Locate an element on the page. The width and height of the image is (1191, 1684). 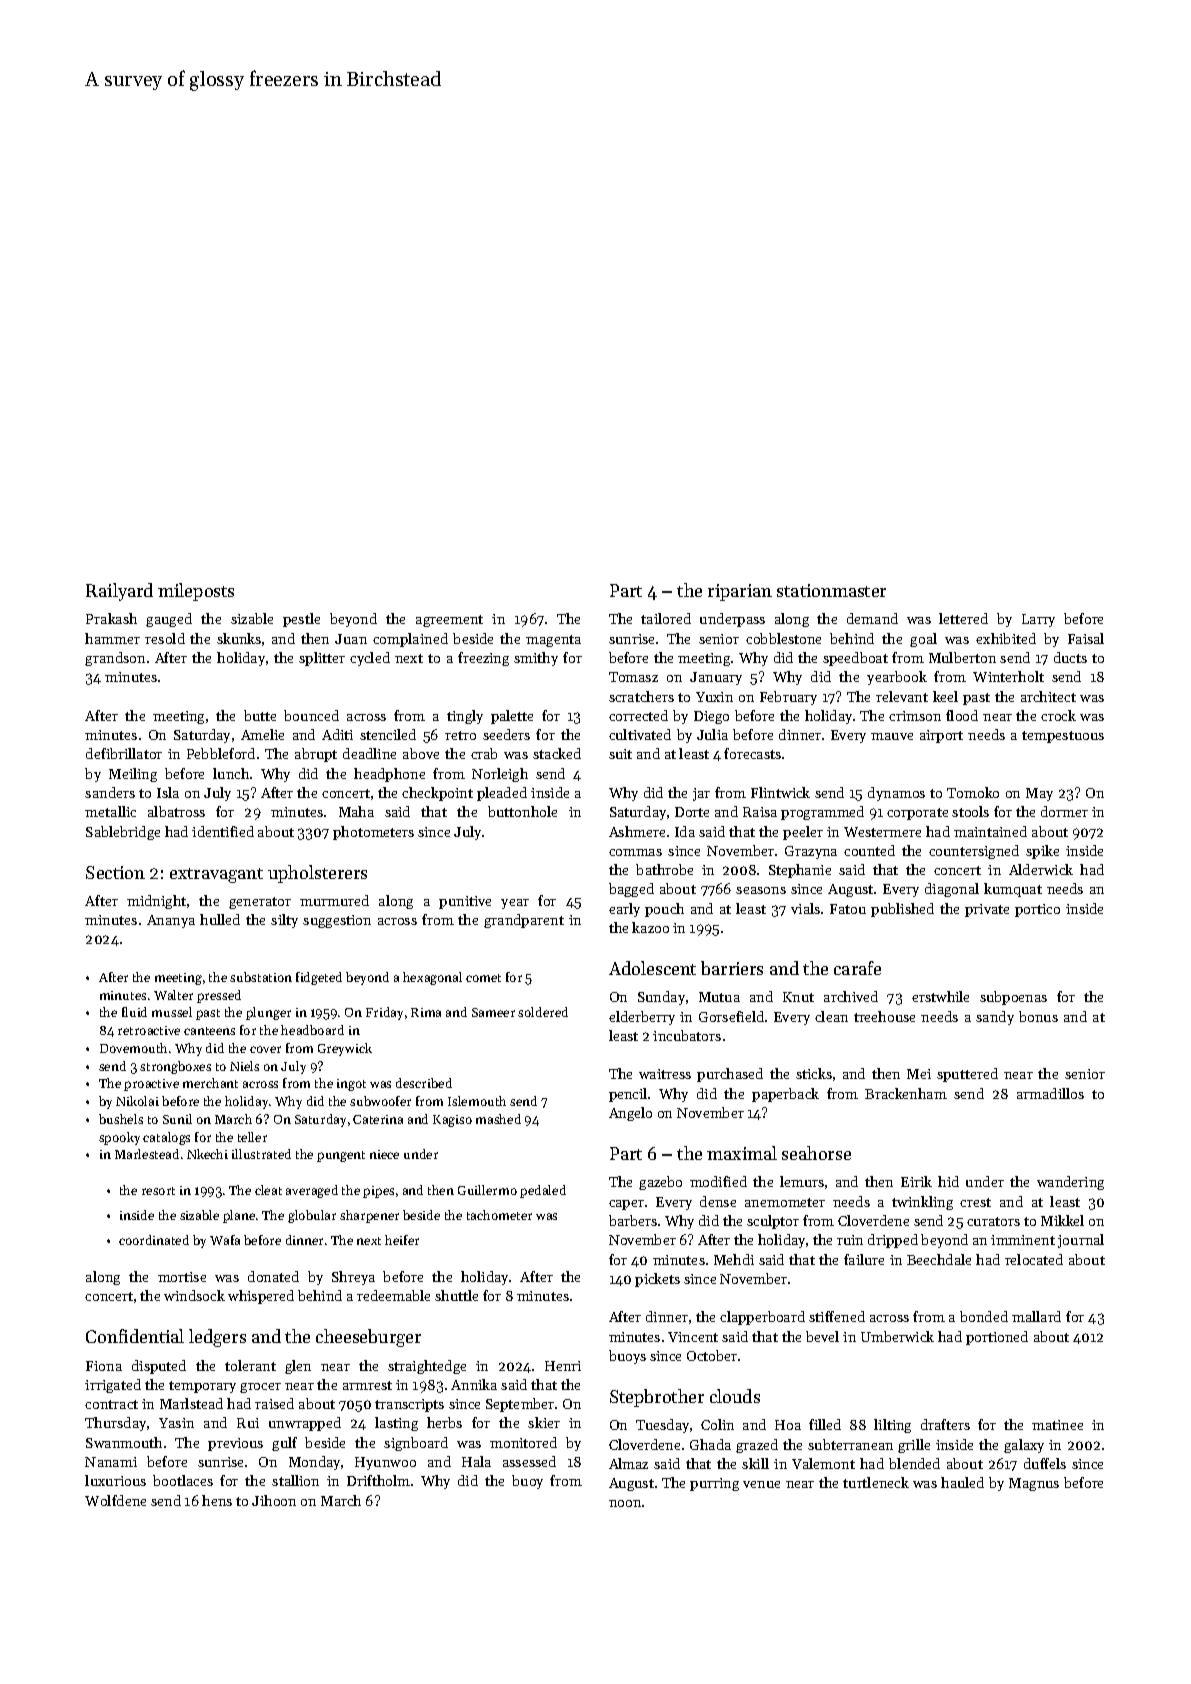
stationmaster is located at coordinates (831, 590).
